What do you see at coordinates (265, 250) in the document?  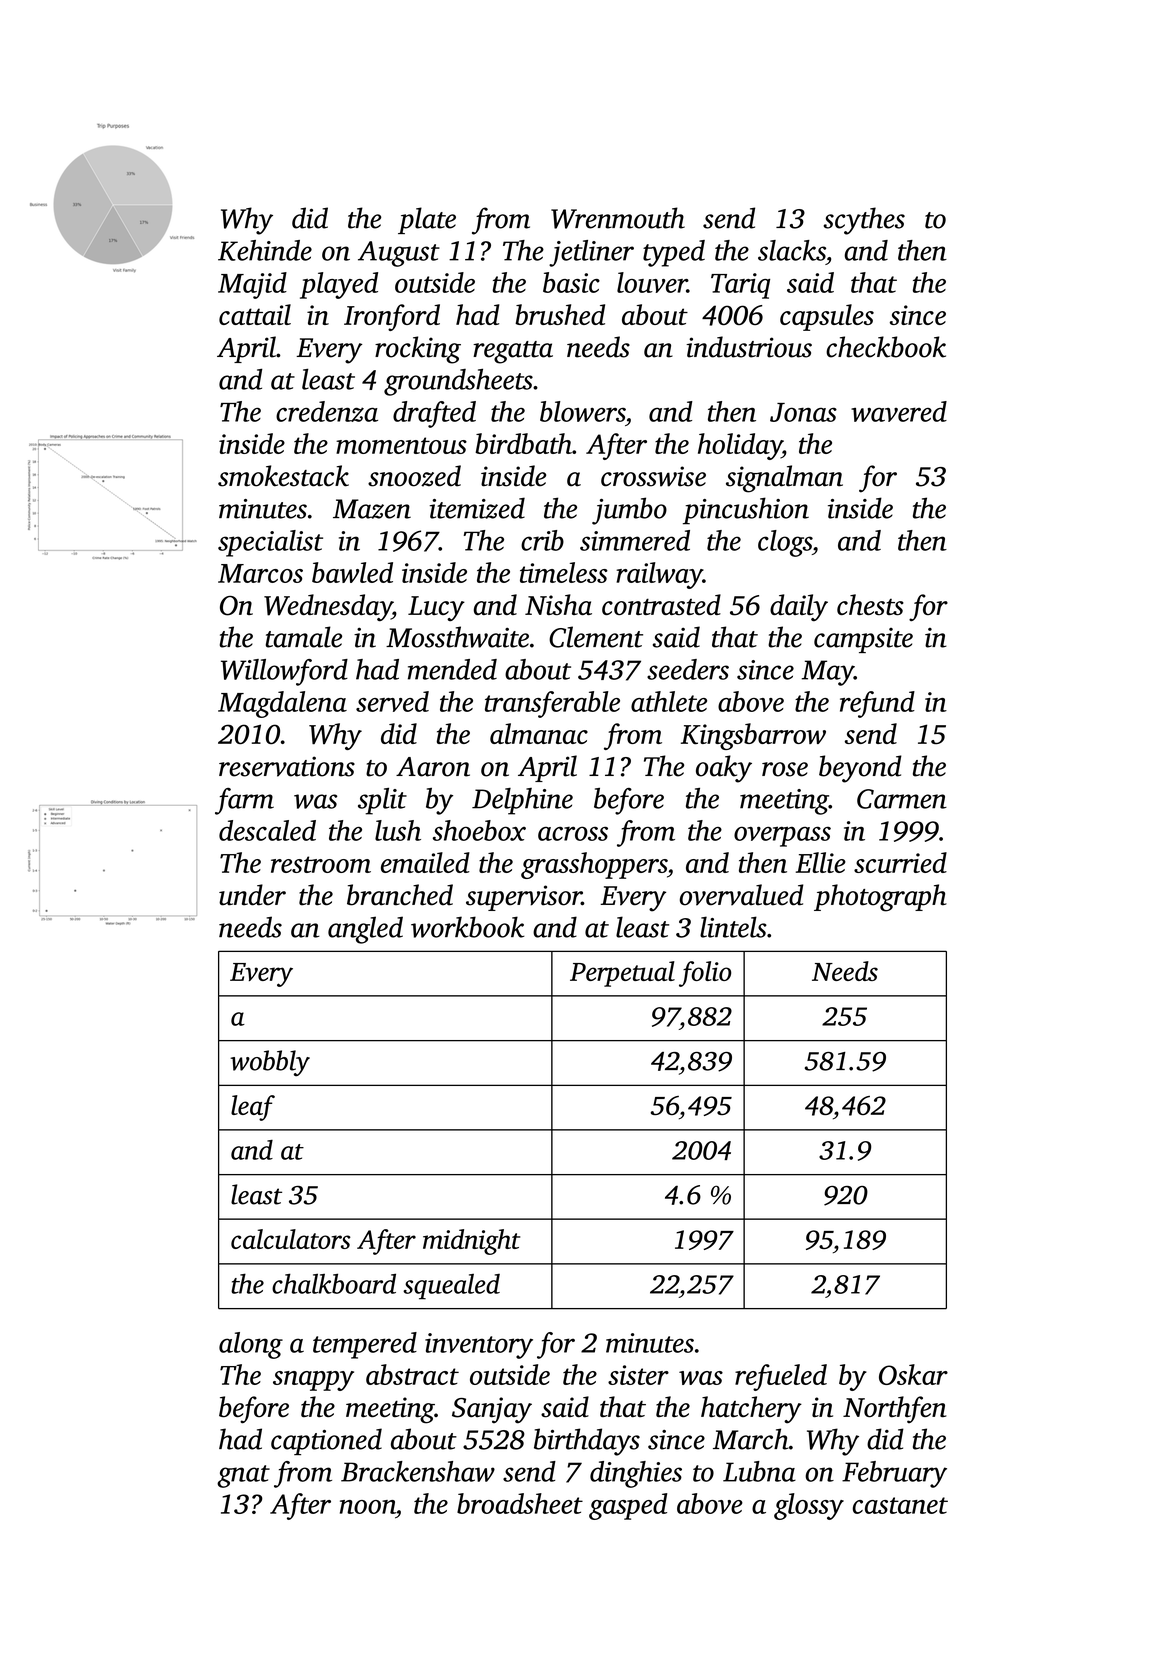 I see `Kehinde` at bounding box center [265, 250].
